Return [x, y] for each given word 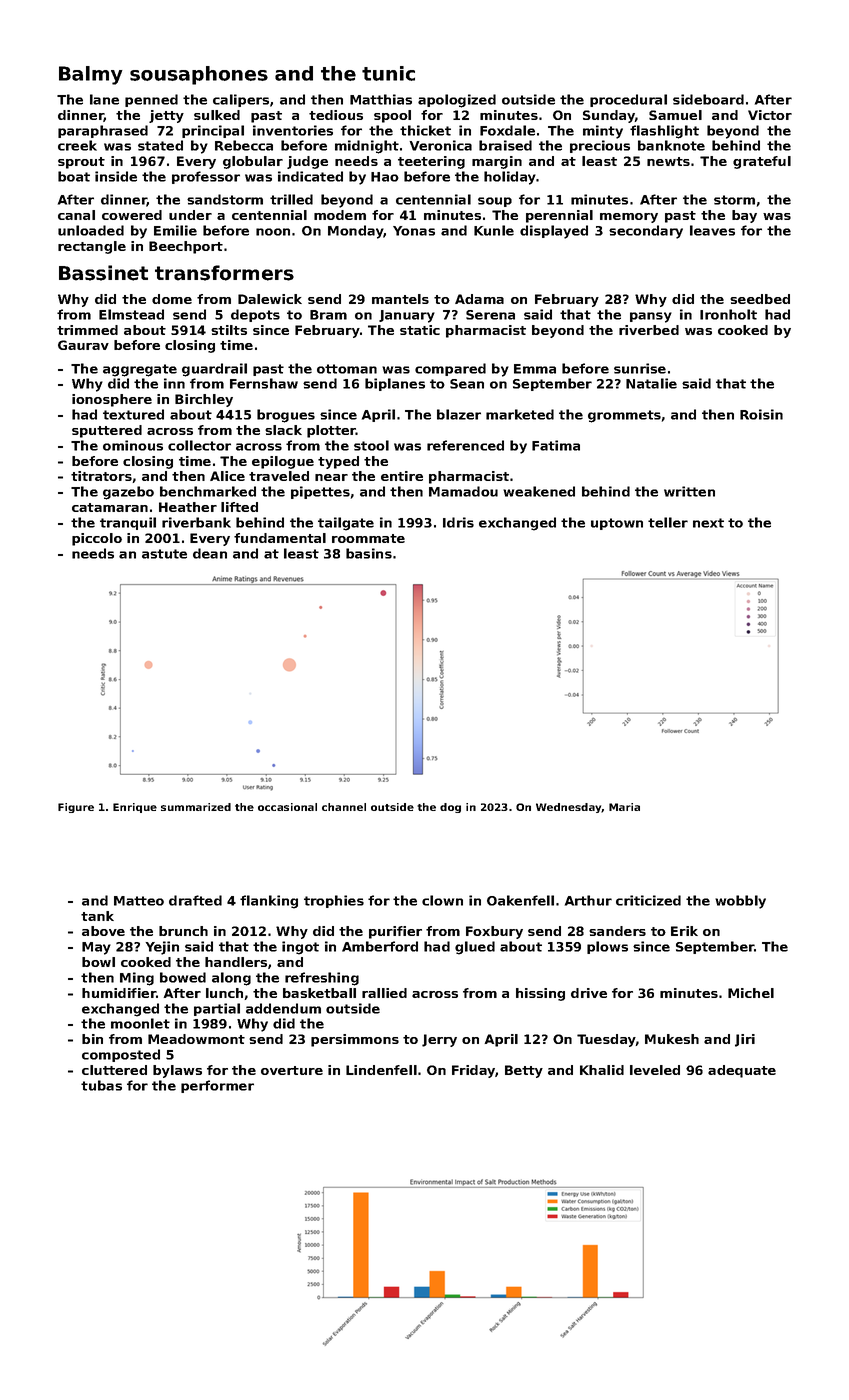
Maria [624, 807]
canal [76, 215]
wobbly [740, 902]
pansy [651, 317]
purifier [395, 932]
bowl [98, 962]
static [420, 330]
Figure [76, 808]
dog [450, 808]
